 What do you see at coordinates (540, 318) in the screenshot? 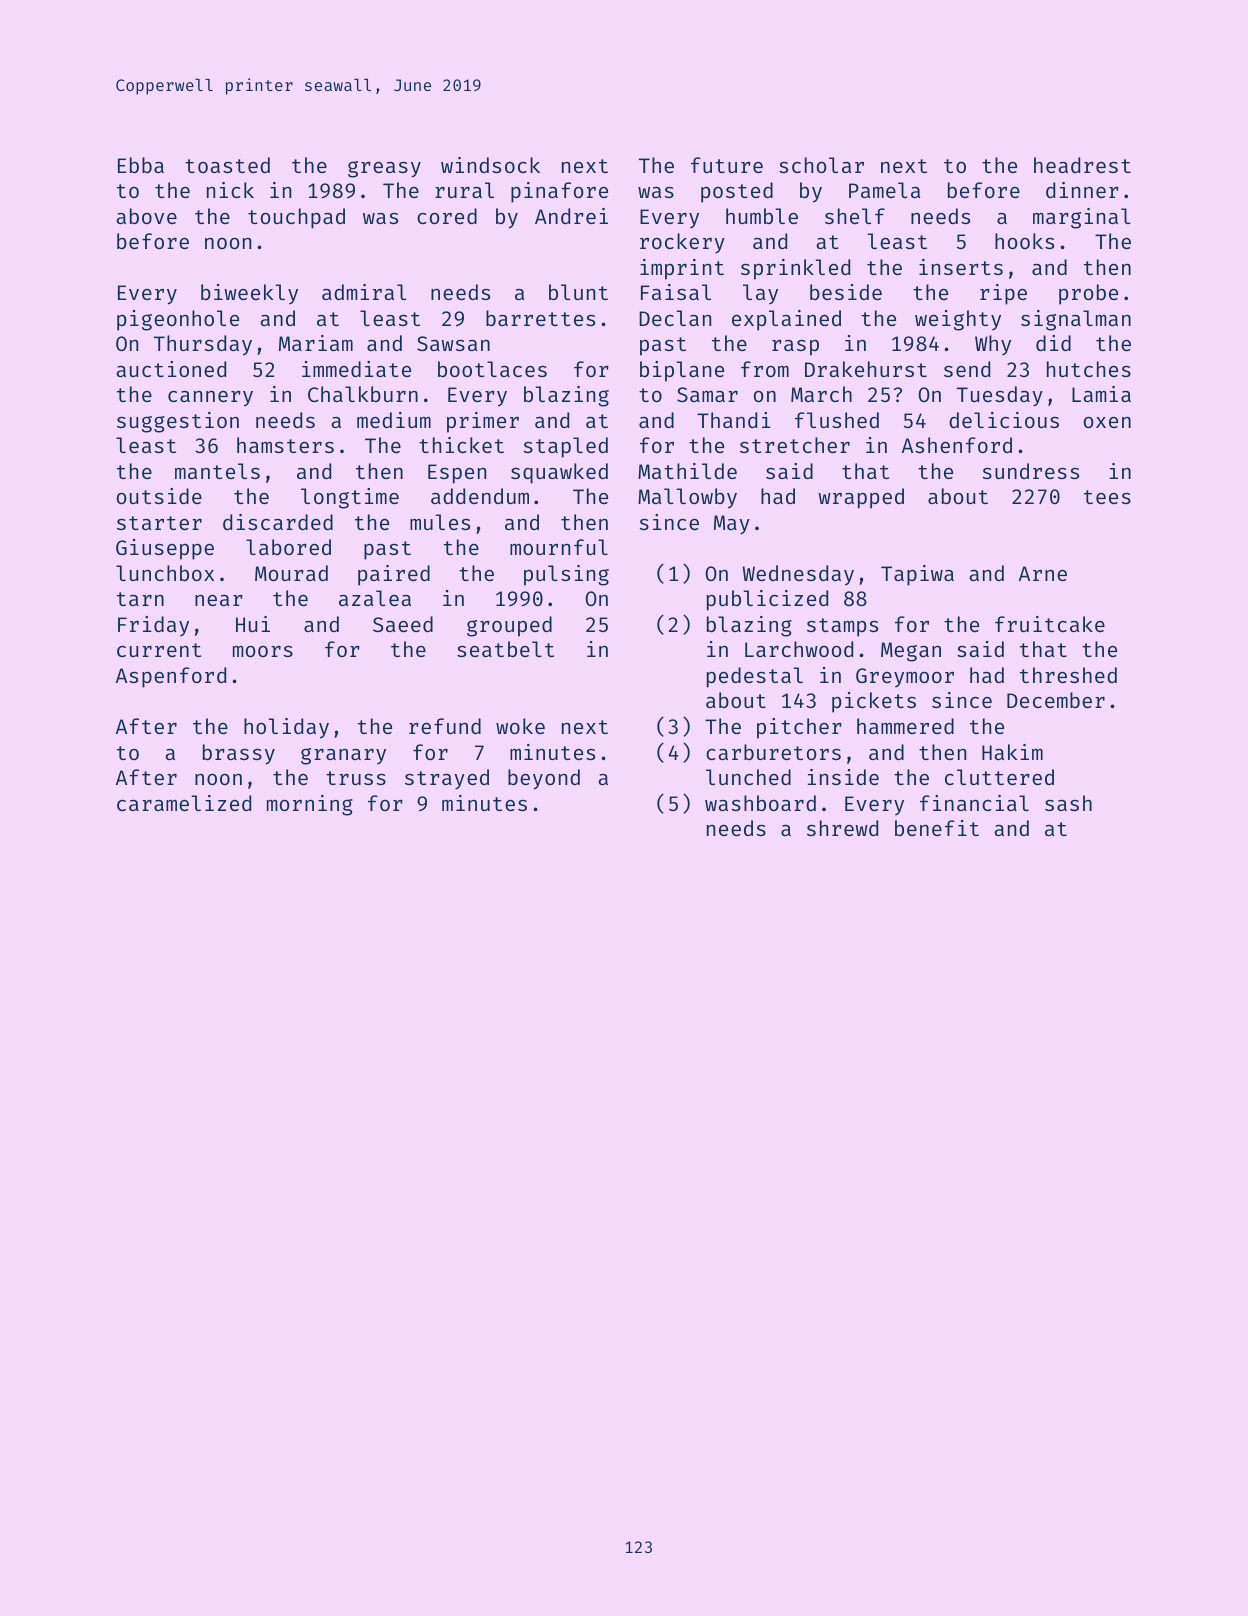
I see `barrettes` at bounding box center [540, 318].
